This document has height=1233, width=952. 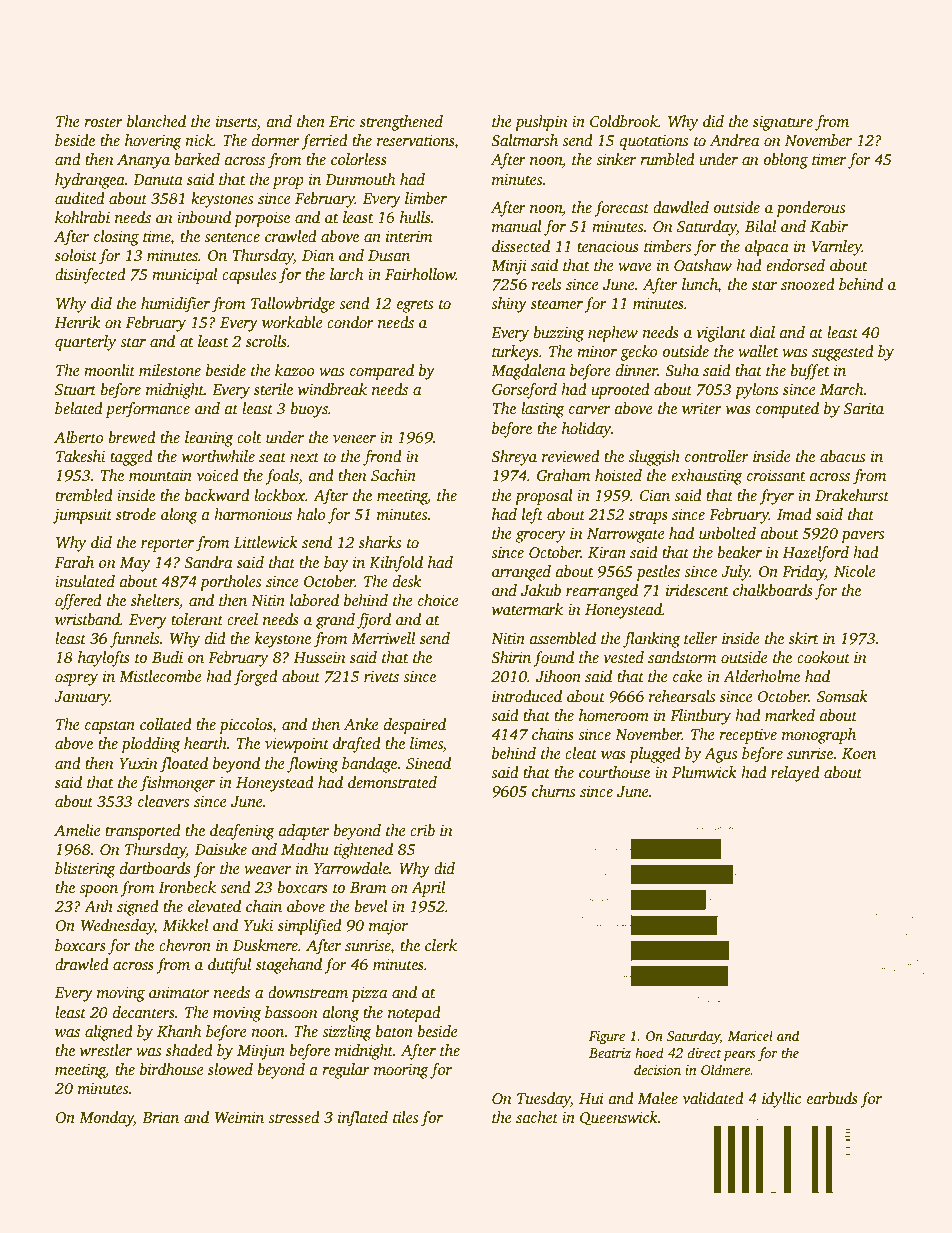 I want to click on porpoise, so click(x=262, y=219).
